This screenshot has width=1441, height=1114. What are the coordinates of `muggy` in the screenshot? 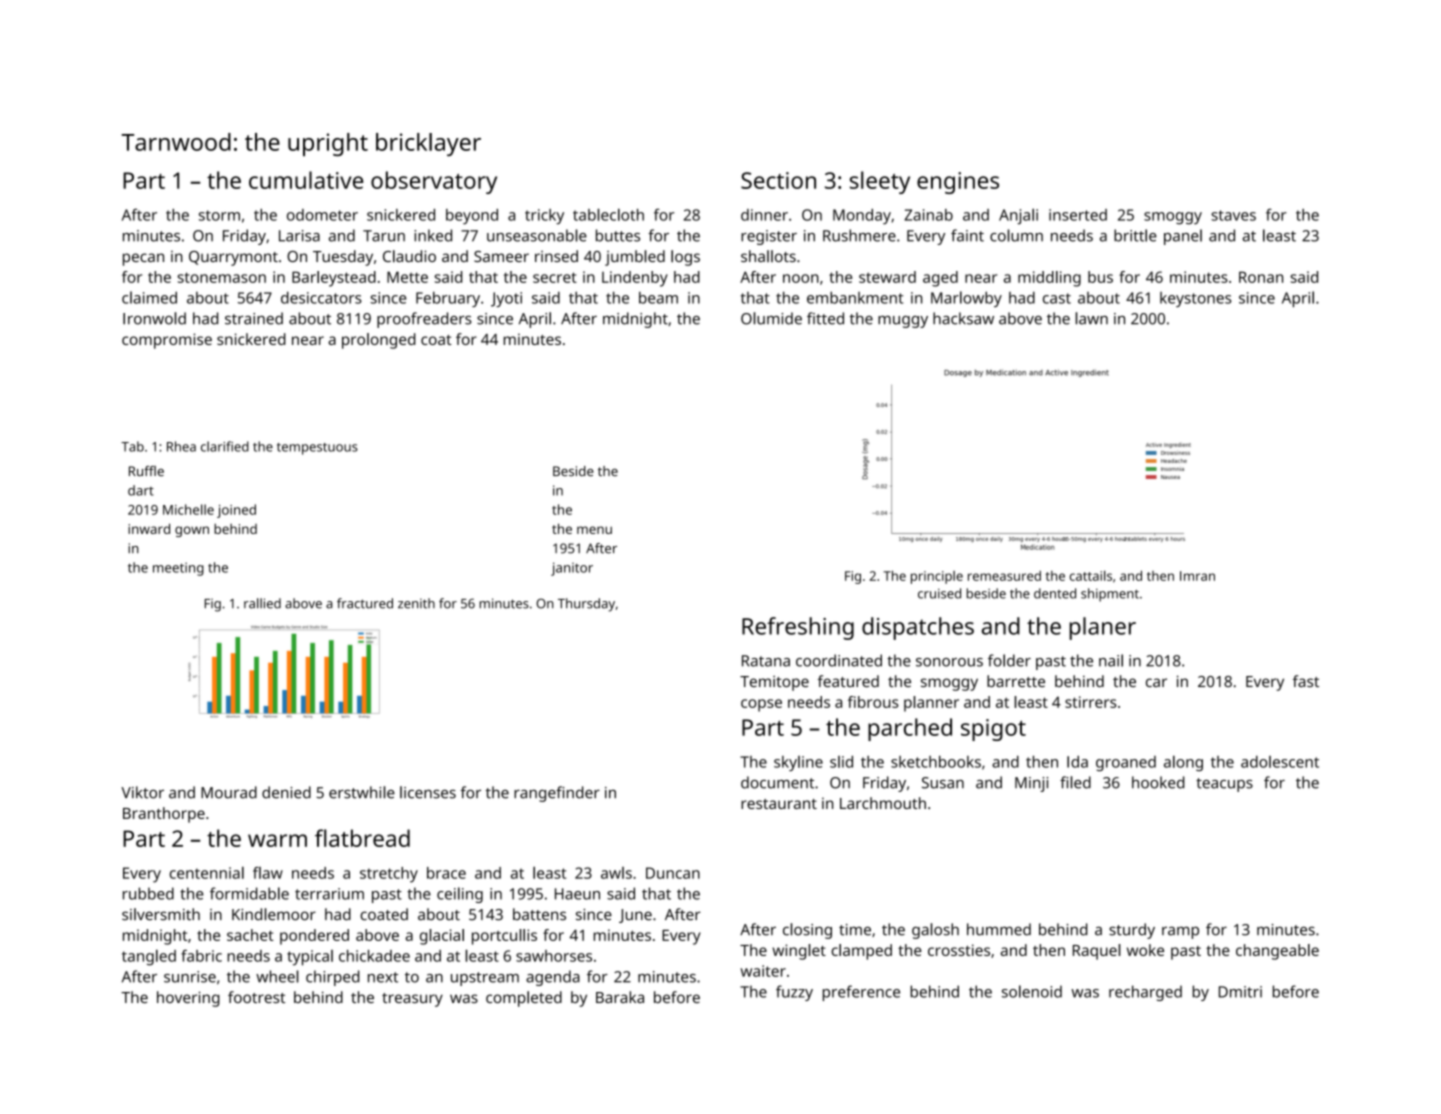 It's located at (903, 322).
